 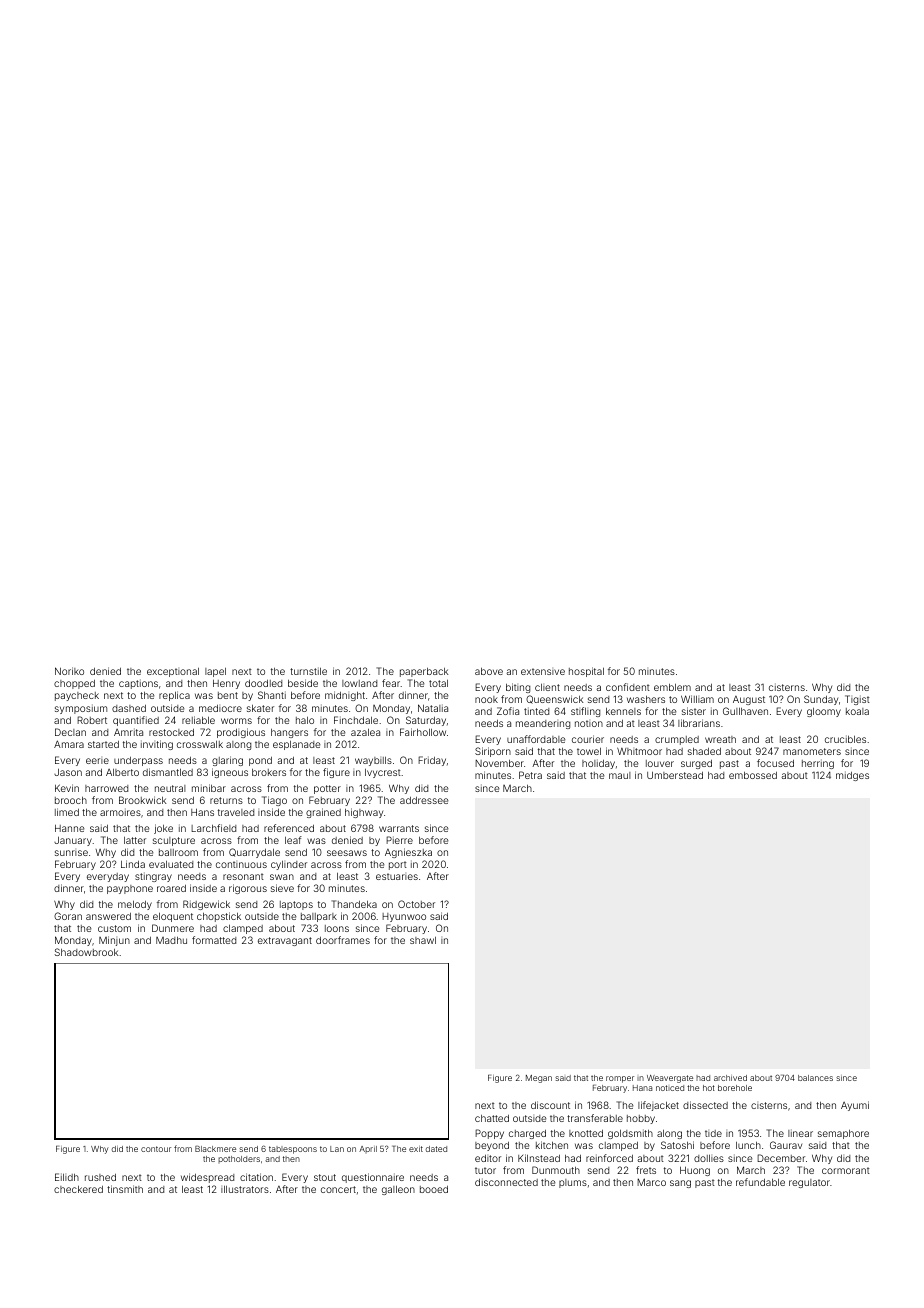 I want to click on extravagant, so click(x=285, y=941).
